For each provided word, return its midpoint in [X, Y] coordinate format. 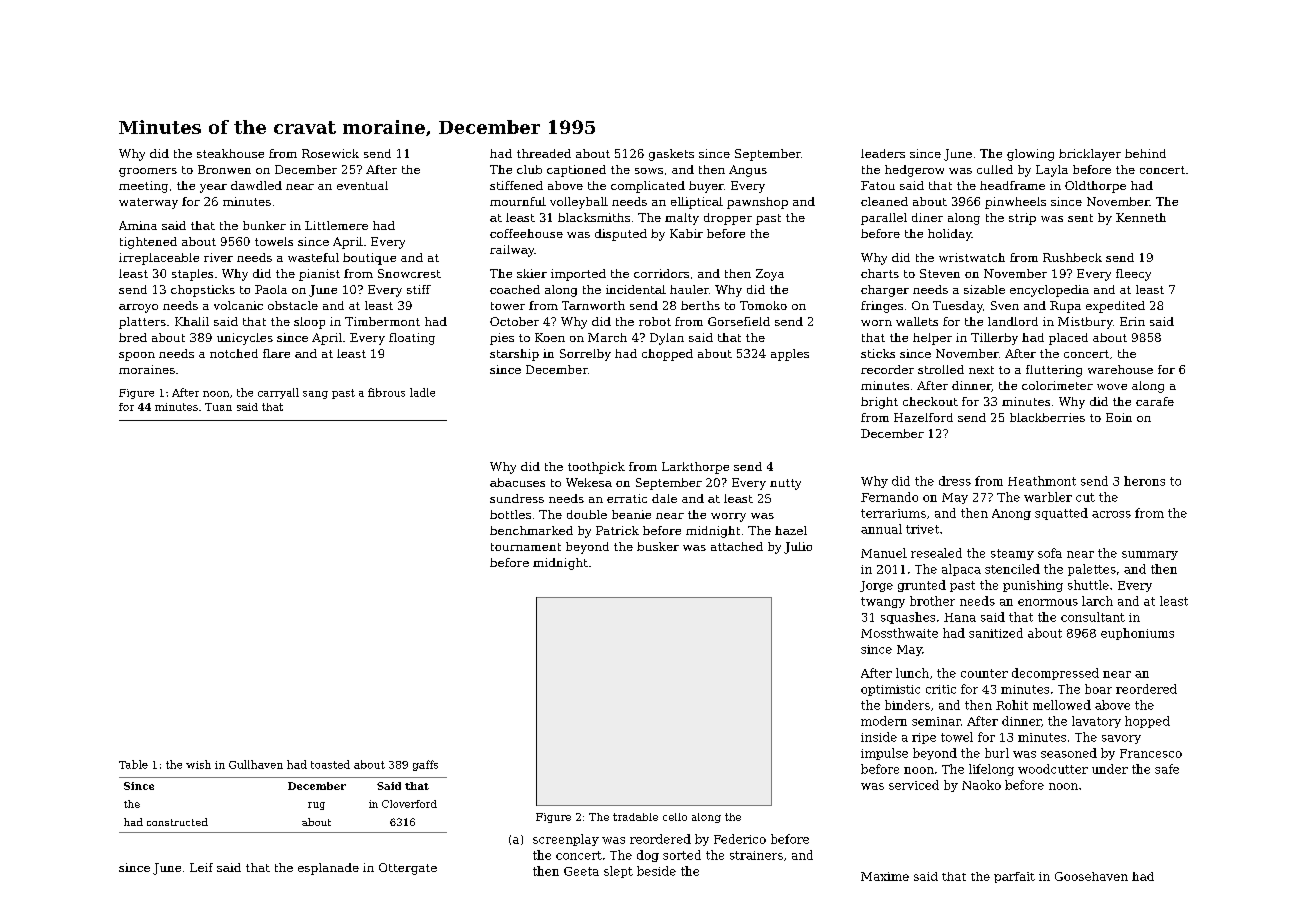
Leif [201, 867]
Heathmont [1042, 481]
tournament [526, 547]
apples [790, 355]
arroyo [138, 308]
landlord [1013, 321]
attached [737, 546]
